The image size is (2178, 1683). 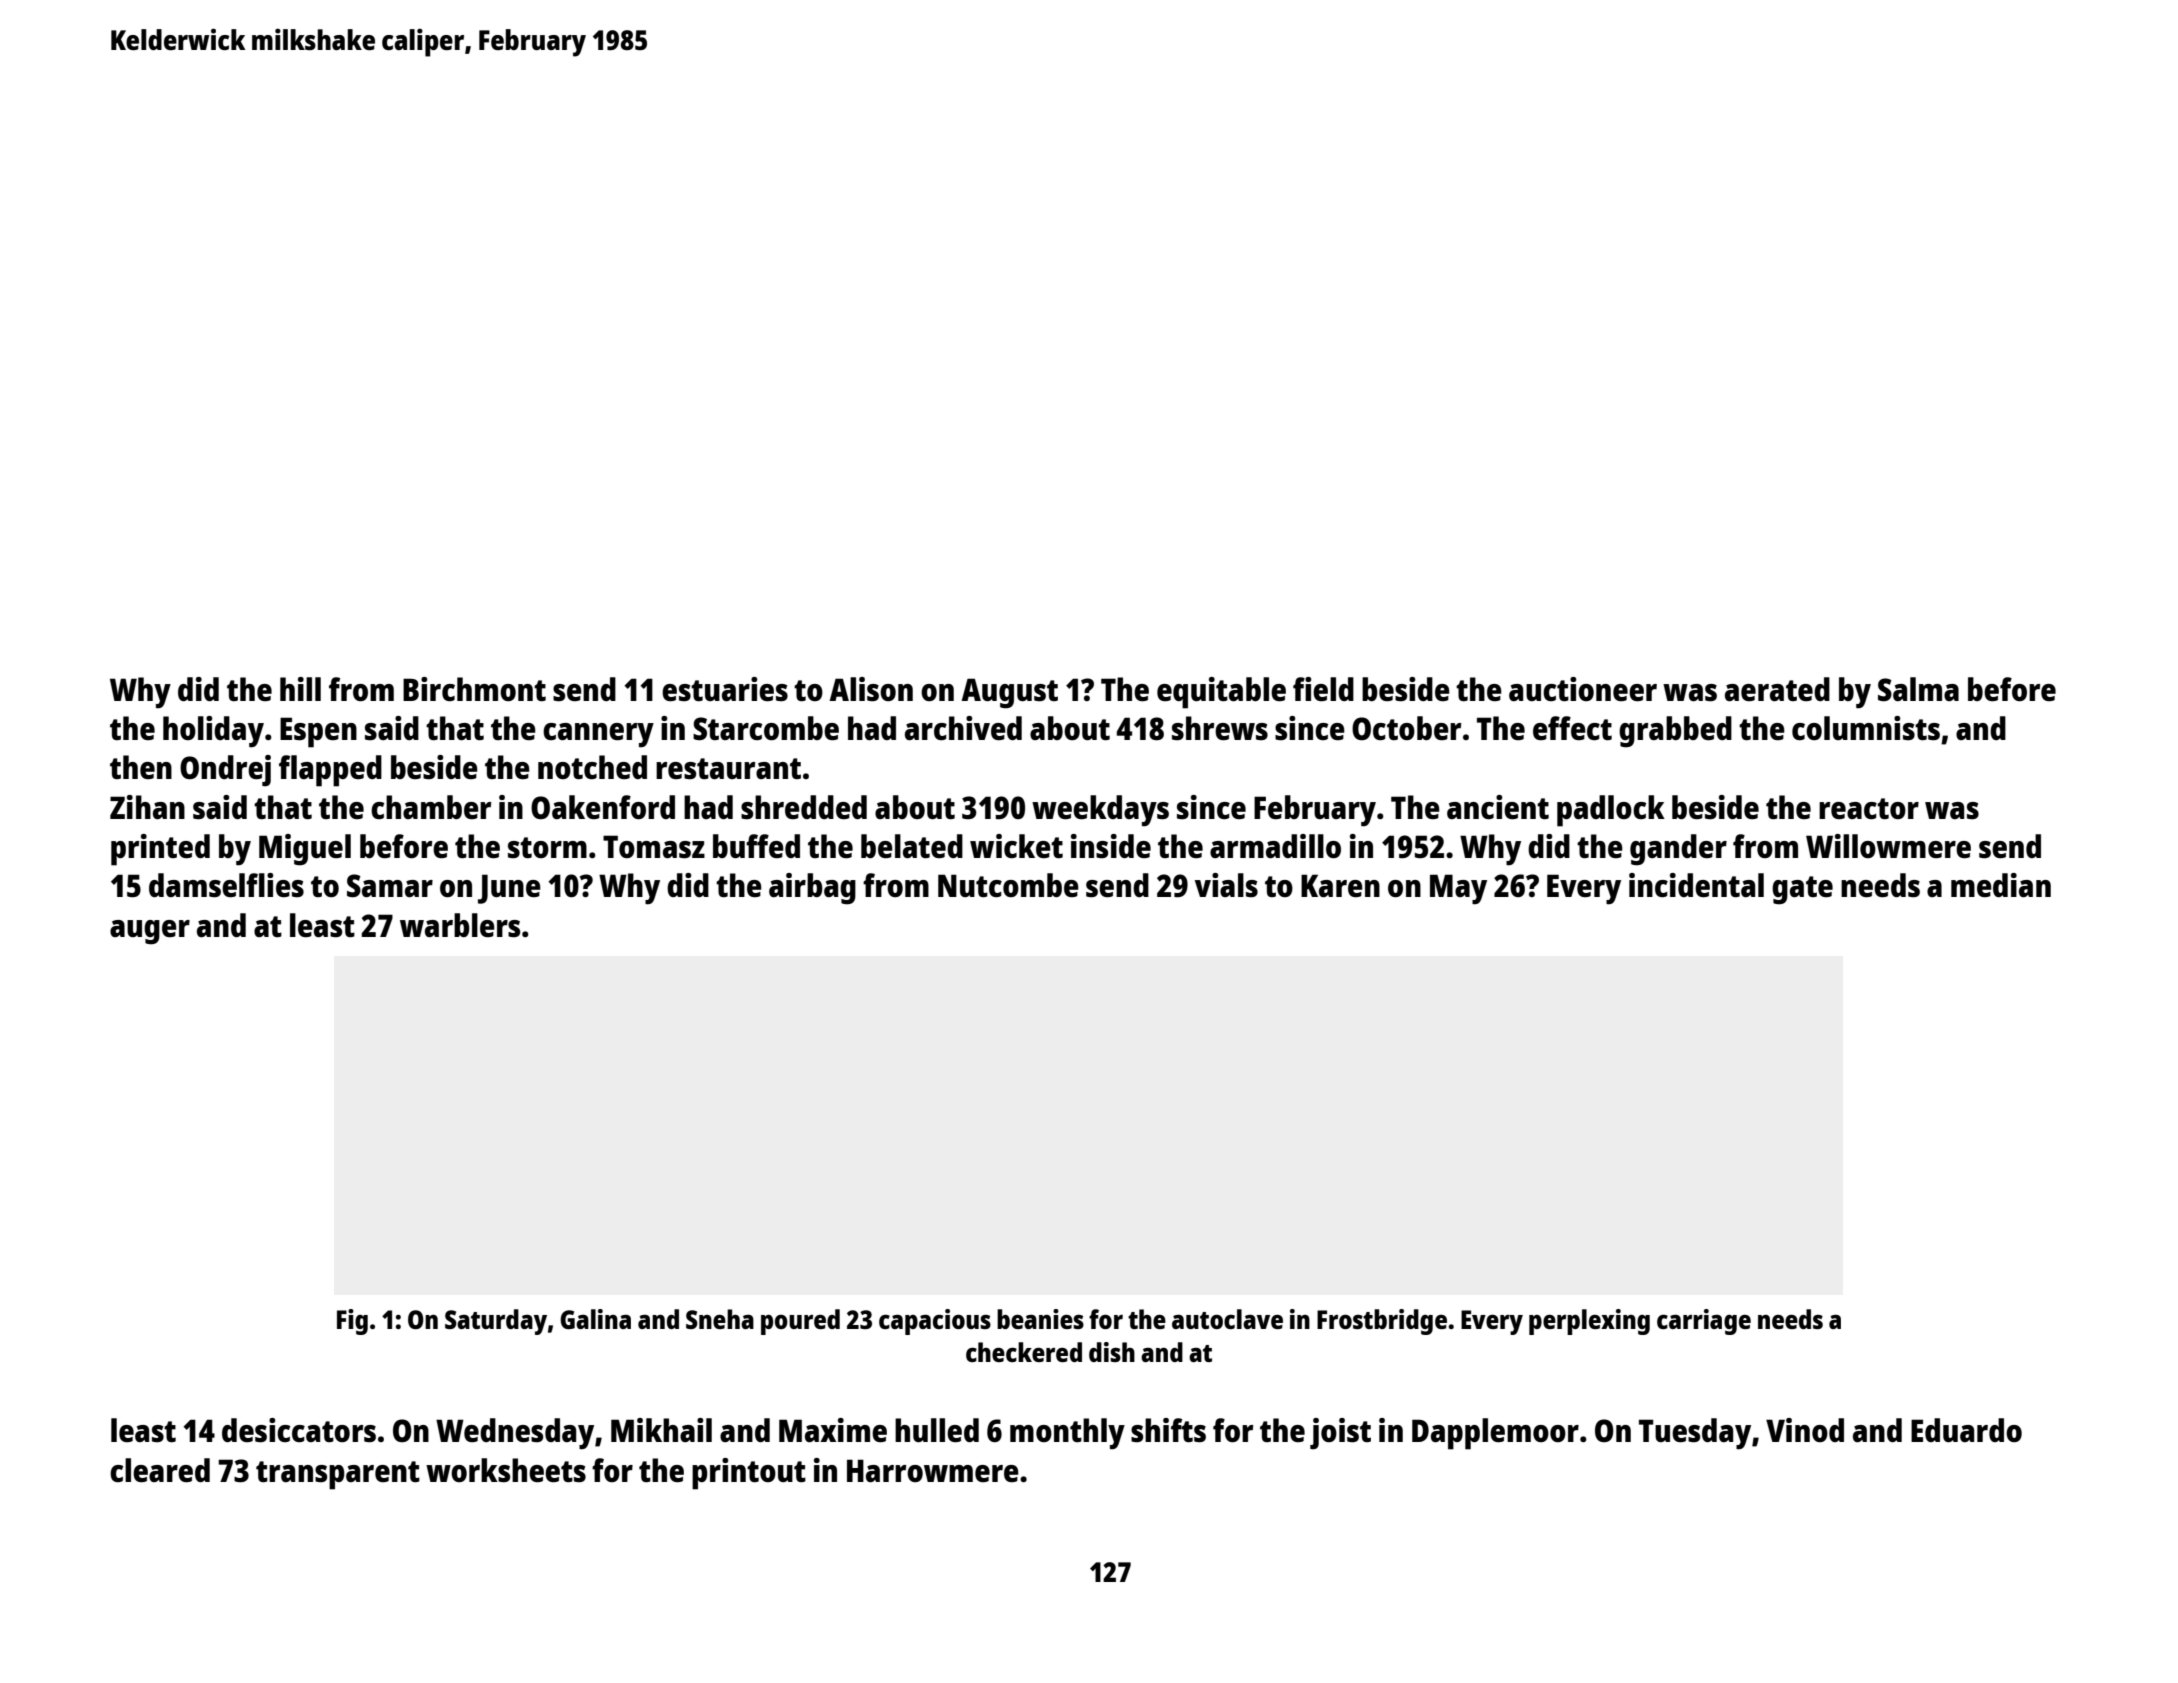 What do you see at coordinates (1227, 1319) in the screenshot?
I see `autoclave` at bounding box center [1227, 1319].
